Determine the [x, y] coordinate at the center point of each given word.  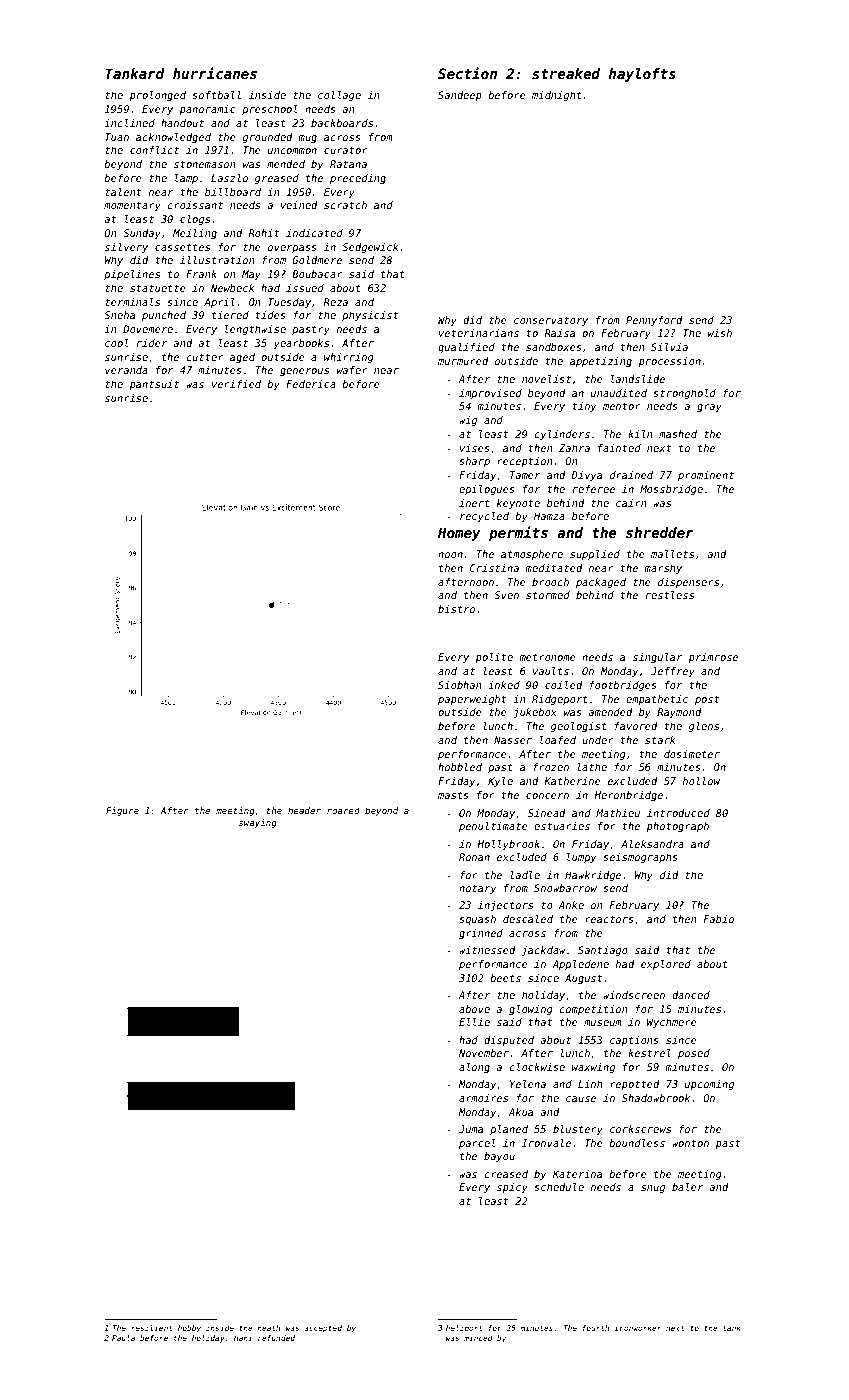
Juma [471, 1129]
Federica [311, 384]
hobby [189, 1329]
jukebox [535, 713]
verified [236, 384]
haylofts [642, 75]
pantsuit [154, 385]
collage [339, 96]
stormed [548, 595]
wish [720, 333]
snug [653, 1189]
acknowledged [173, 138]
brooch [550, 582]
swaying [258, 823]
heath [268, 1328]
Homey [459, 534]
